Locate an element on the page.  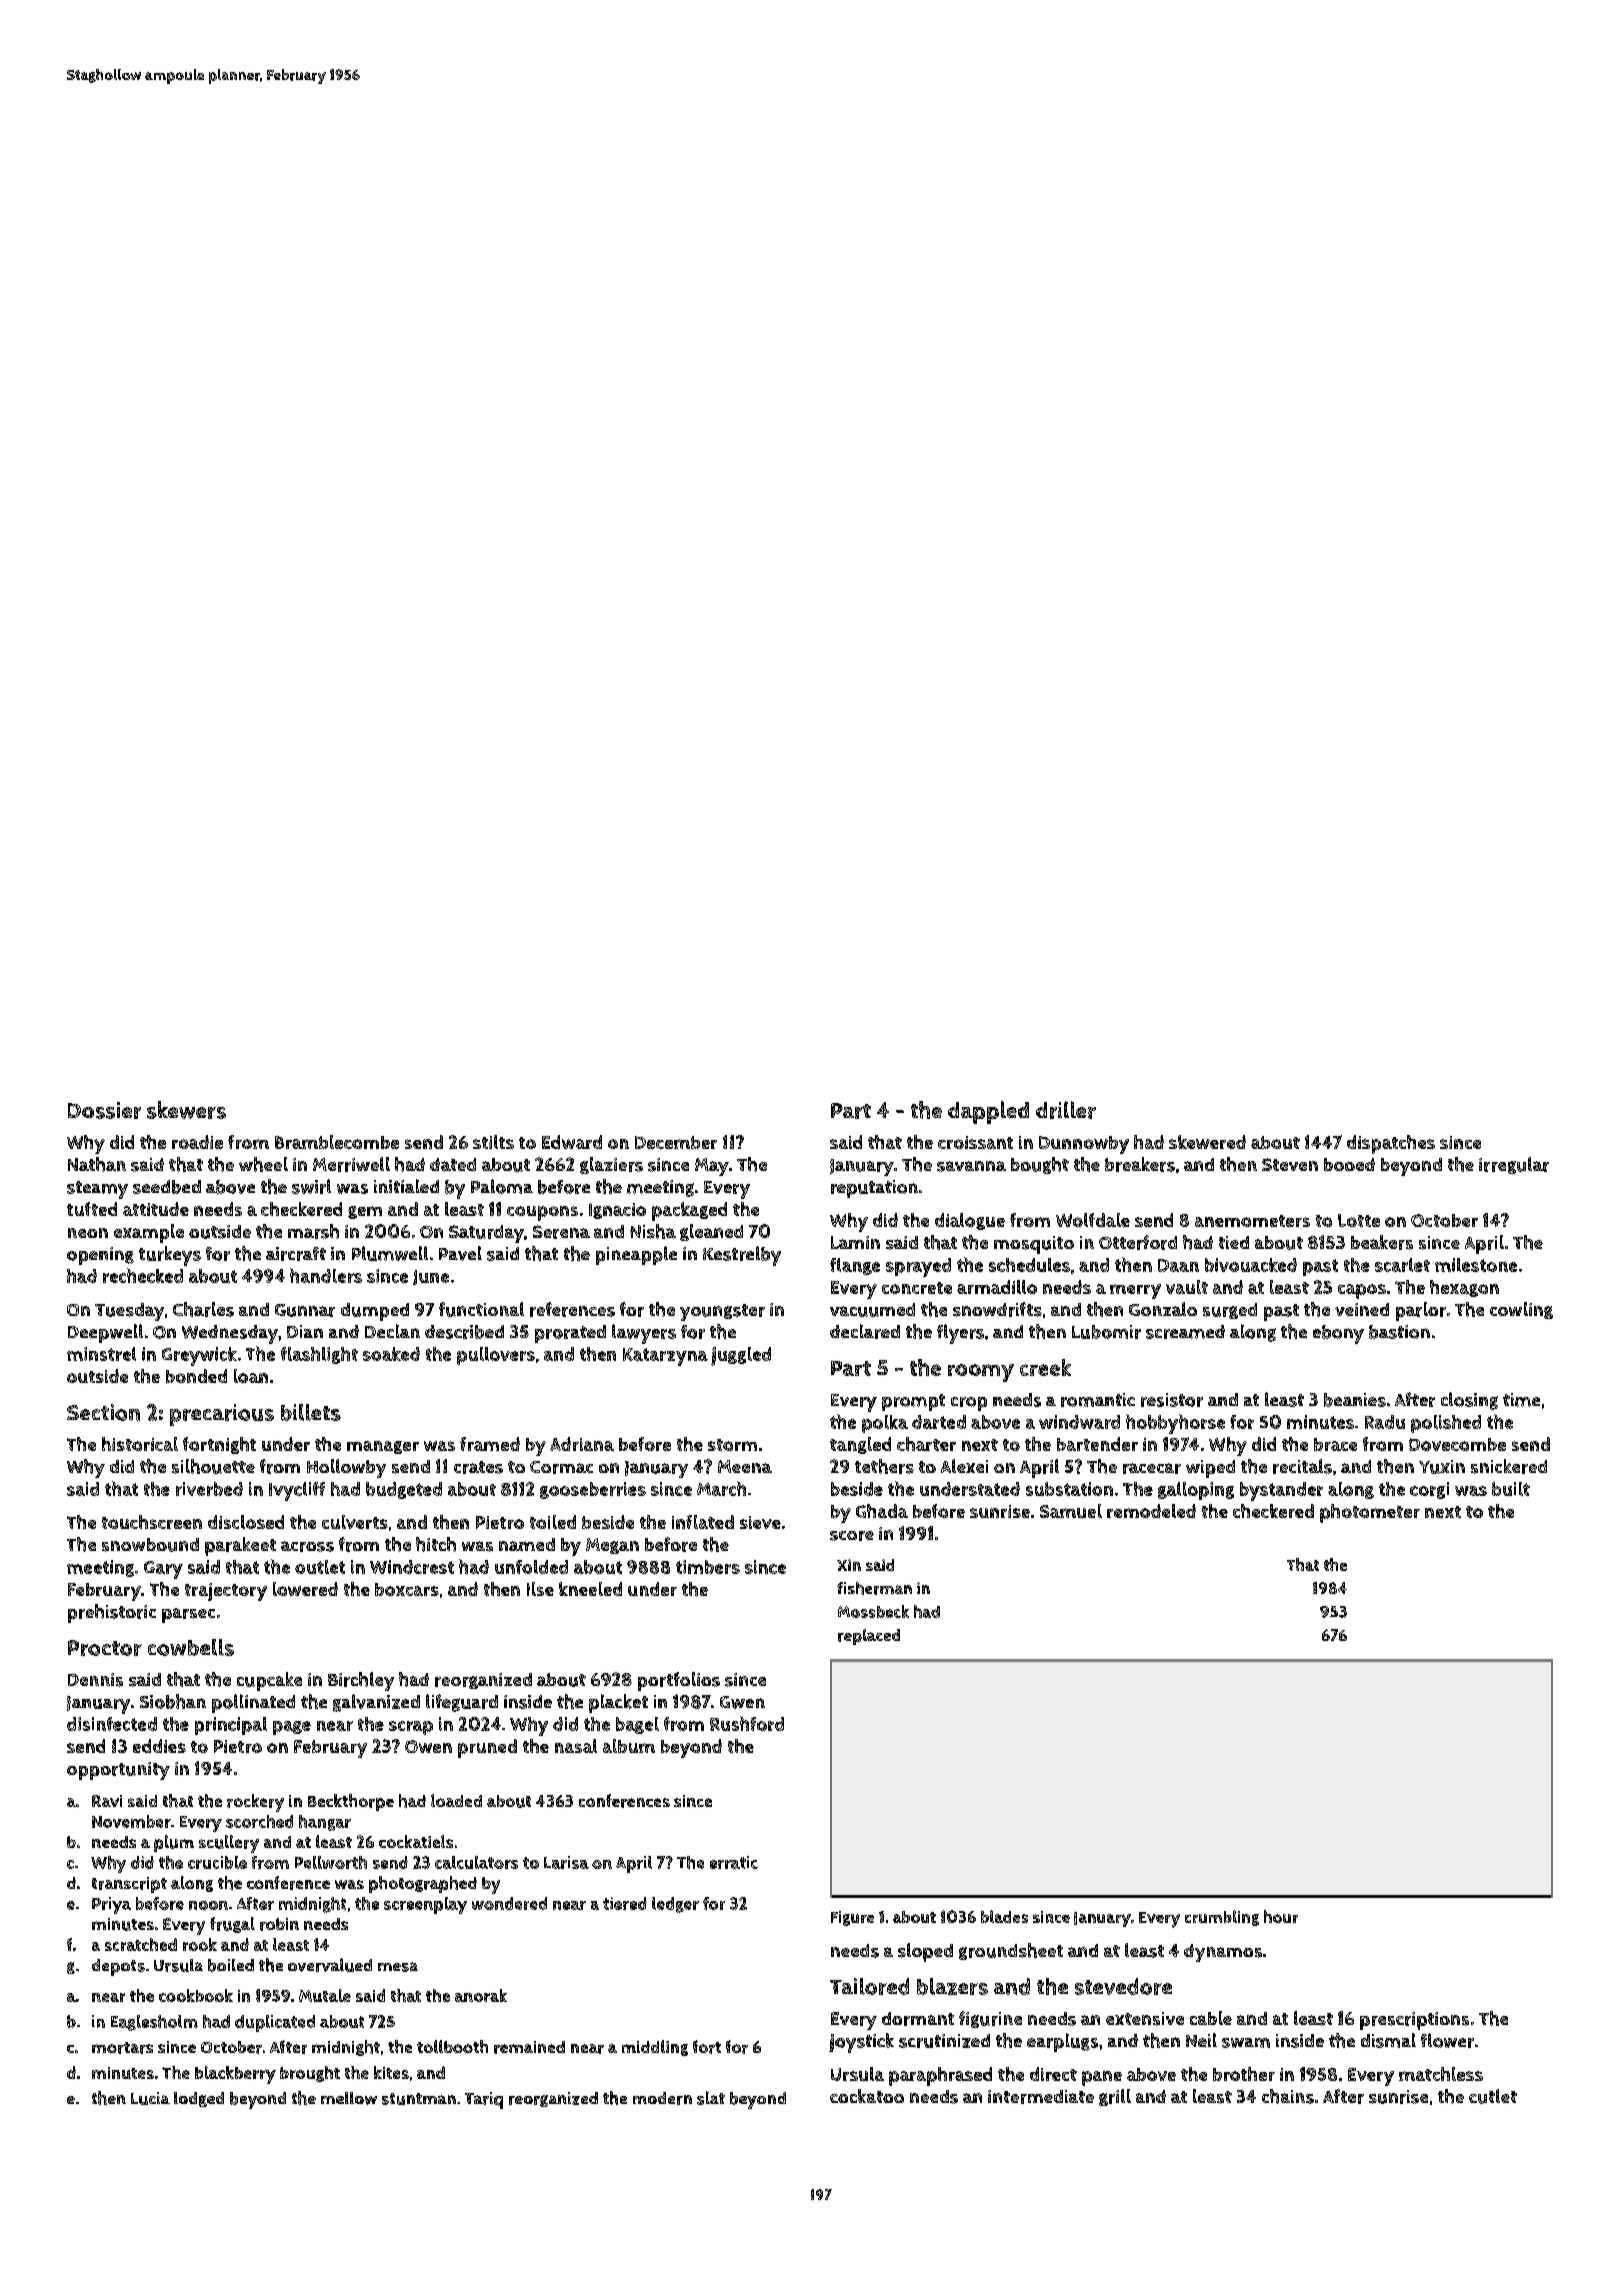
cockatiels is located at coordinates (416, 1841).
